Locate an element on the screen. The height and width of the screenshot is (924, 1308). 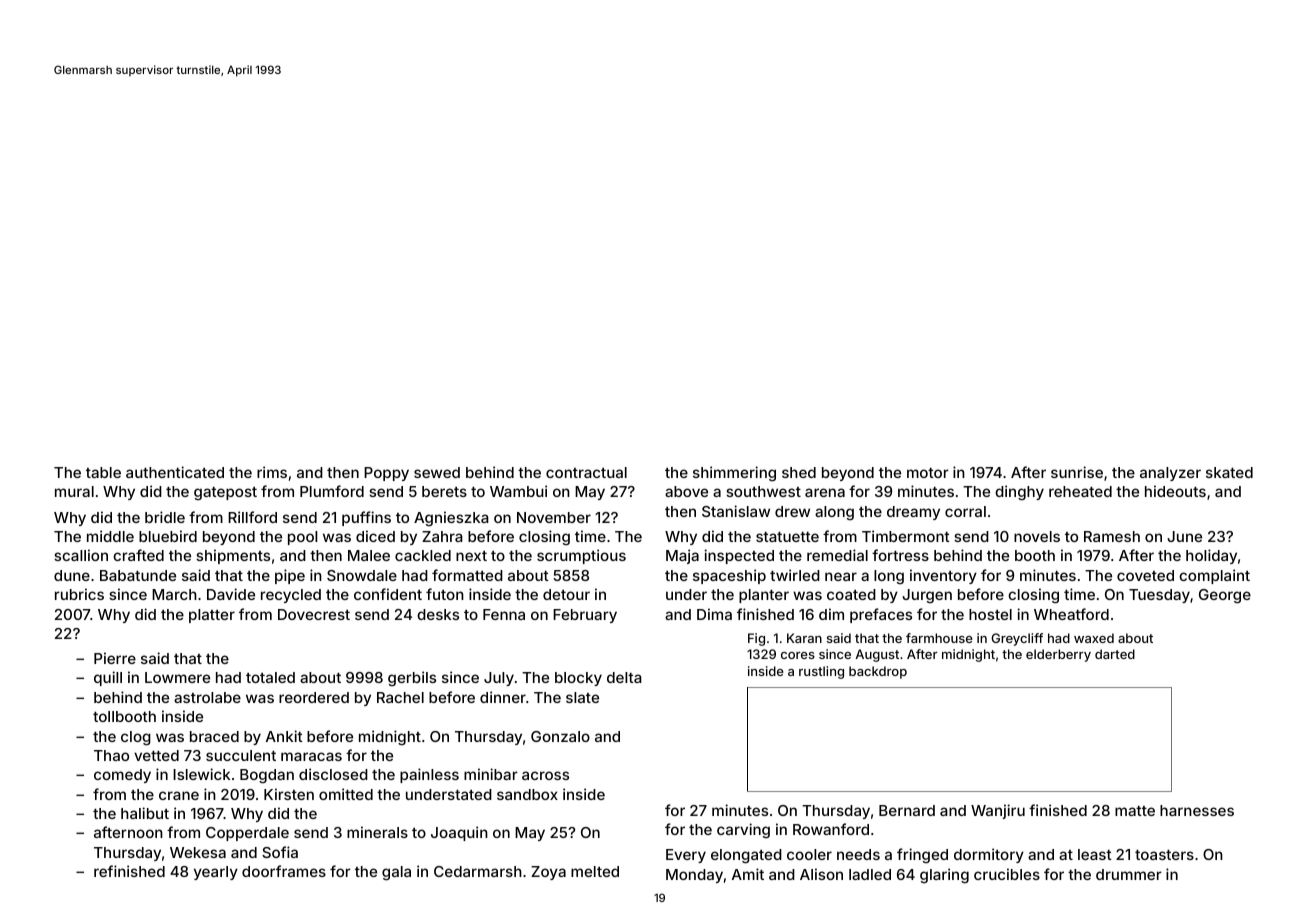
hideouts is located at coordinates (1175, 491).
